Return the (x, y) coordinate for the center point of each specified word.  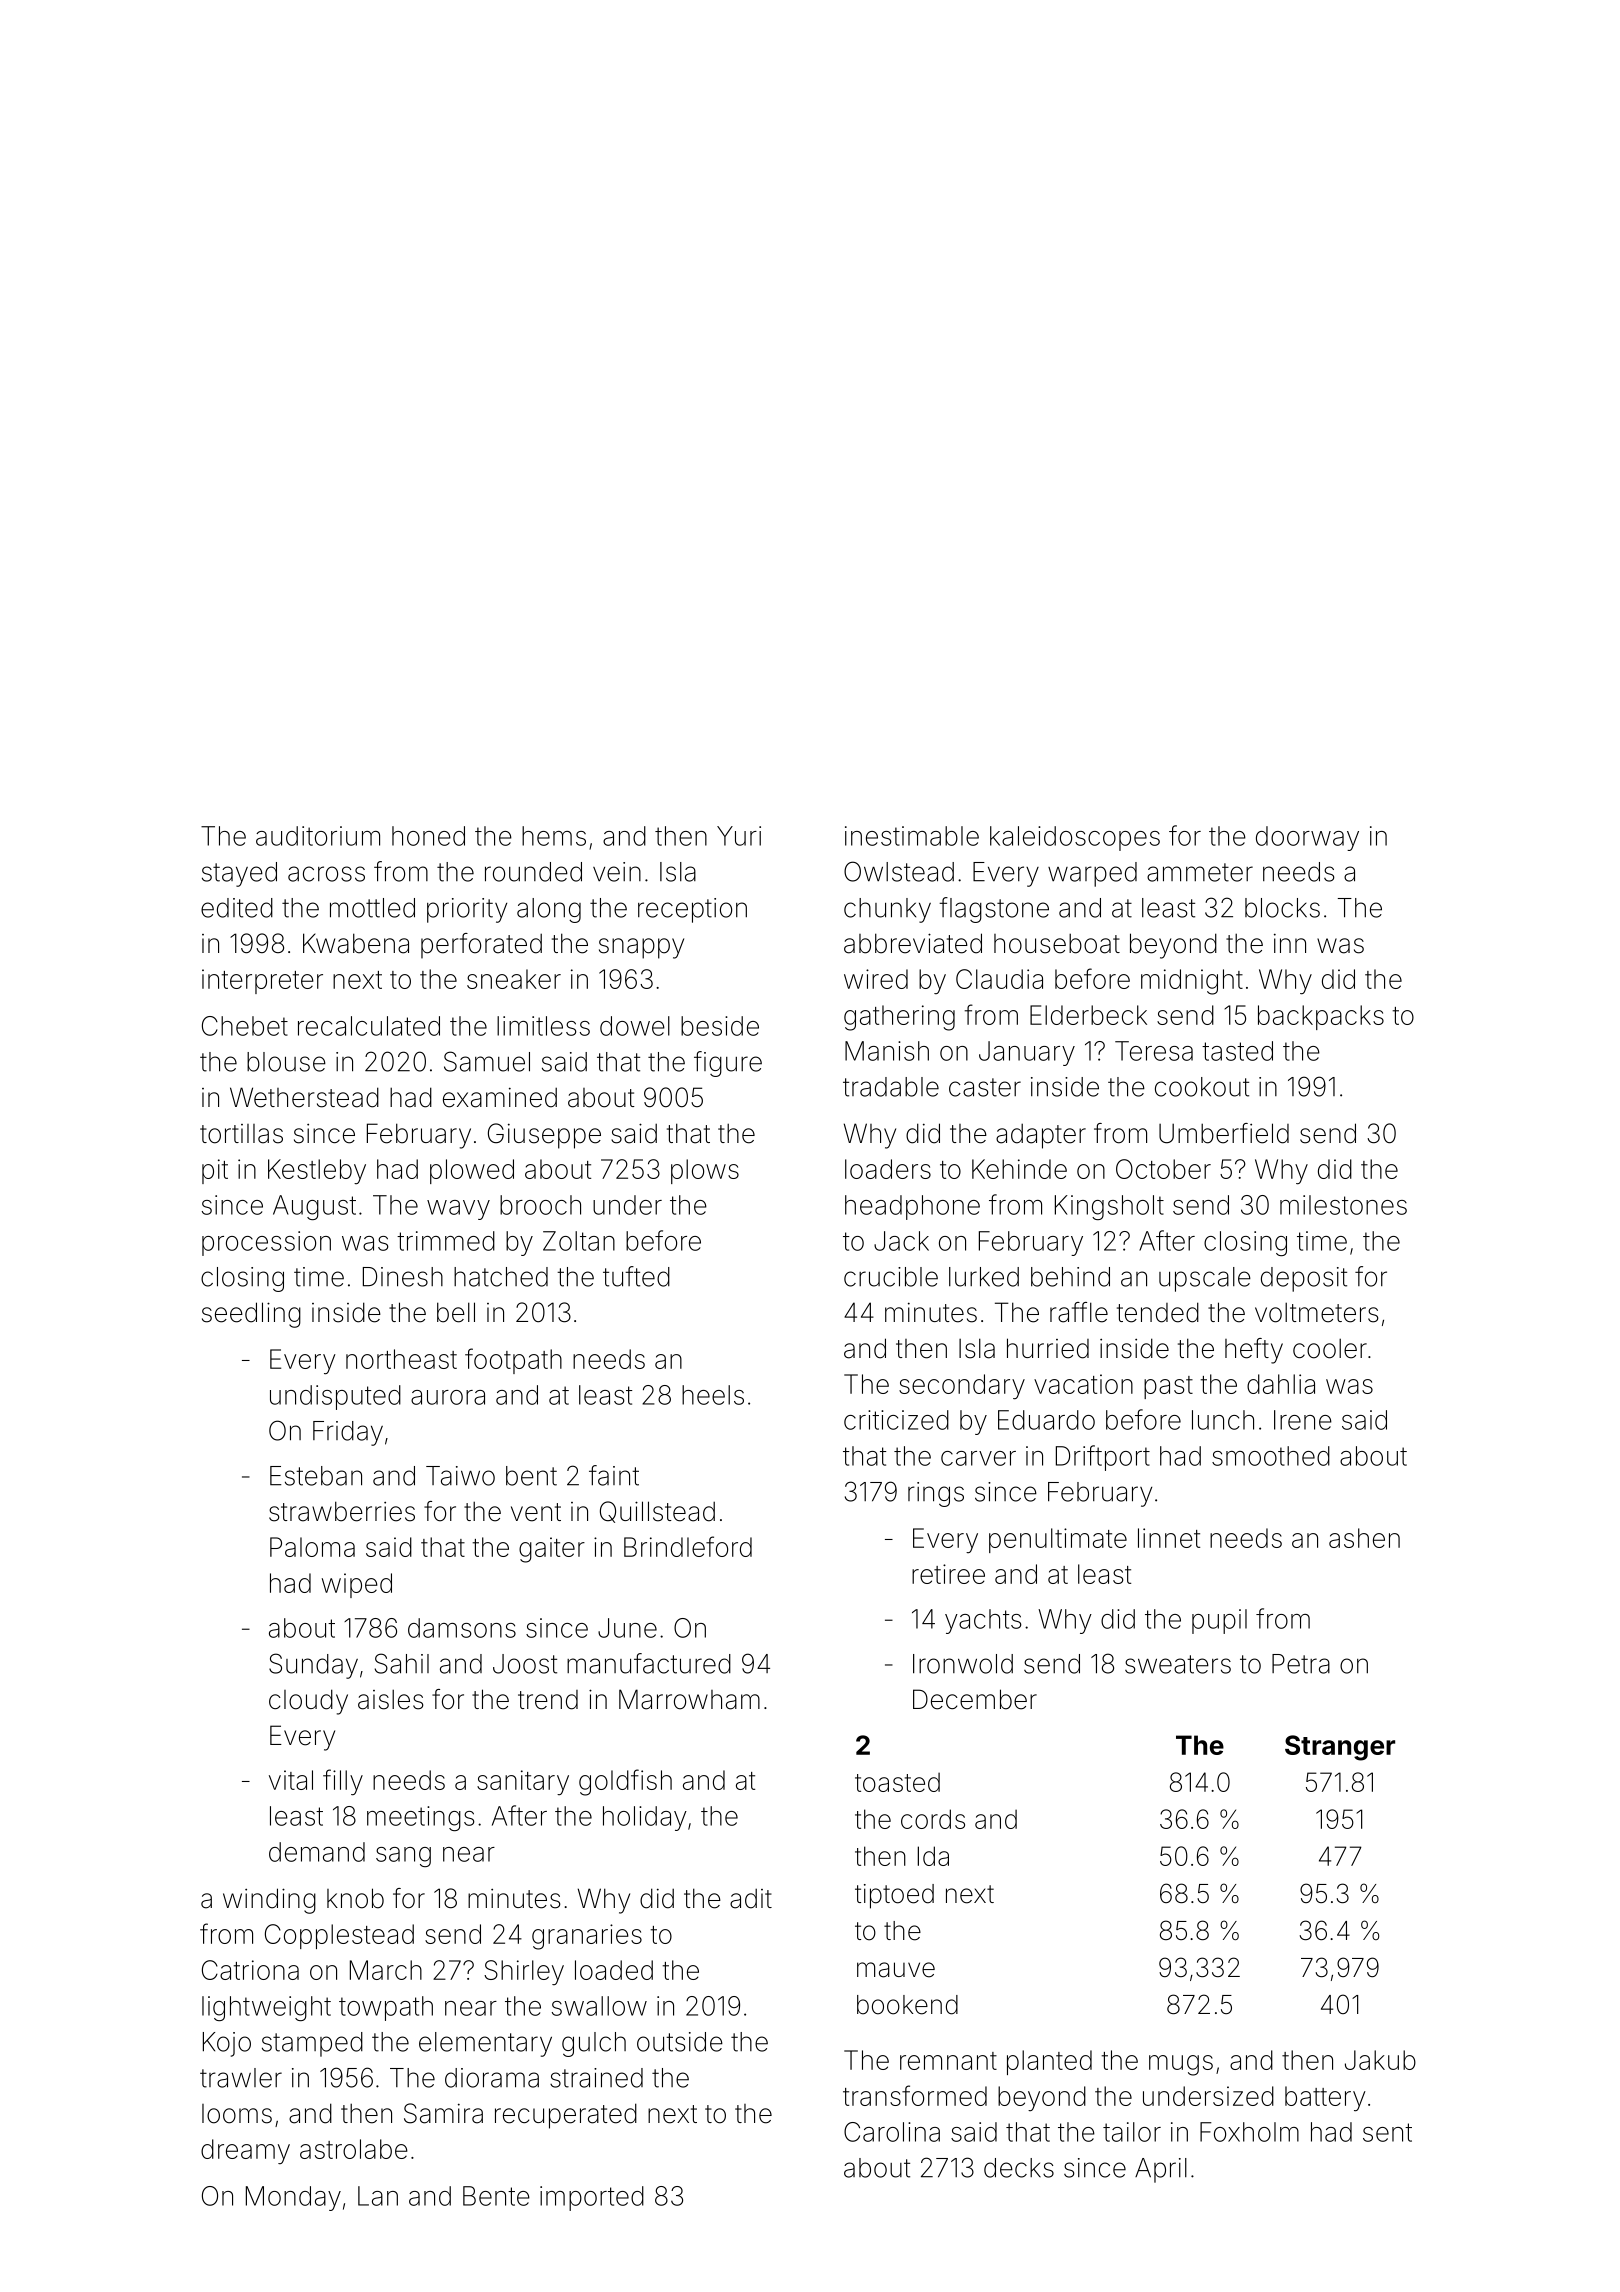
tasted (1237, 1051)
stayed (239, 874)
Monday (293, 2198)
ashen (1364, 1538)
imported (592, 2198)
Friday (348, 1433)
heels (713, 1395)
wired (876, 979)
